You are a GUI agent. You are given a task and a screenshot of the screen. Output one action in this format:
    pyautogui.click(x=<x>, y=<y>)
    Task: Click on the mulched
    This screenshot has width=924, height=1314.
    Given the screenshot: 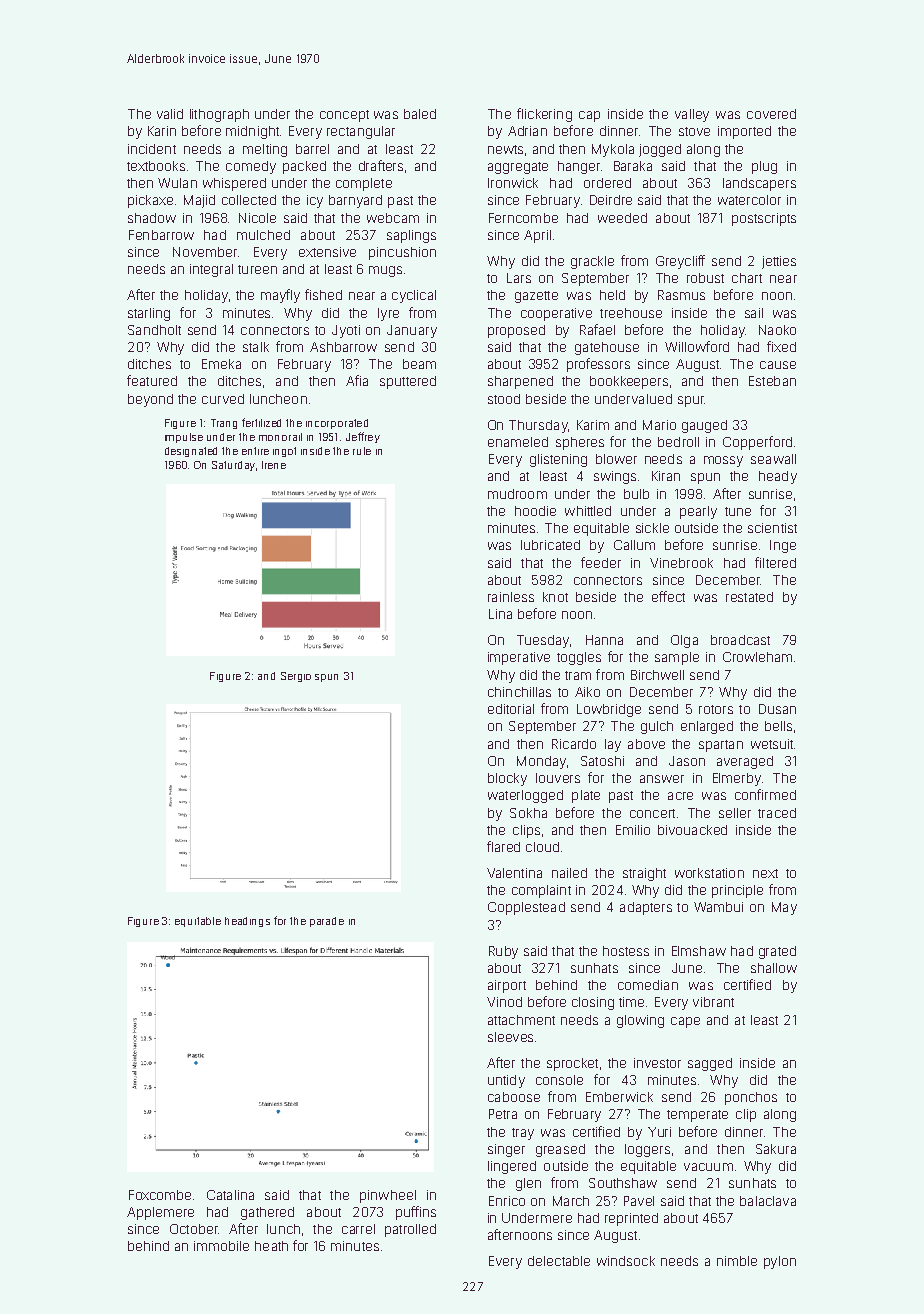 What is the action you would take?
    pyautogui.click(x=263, y=235)
